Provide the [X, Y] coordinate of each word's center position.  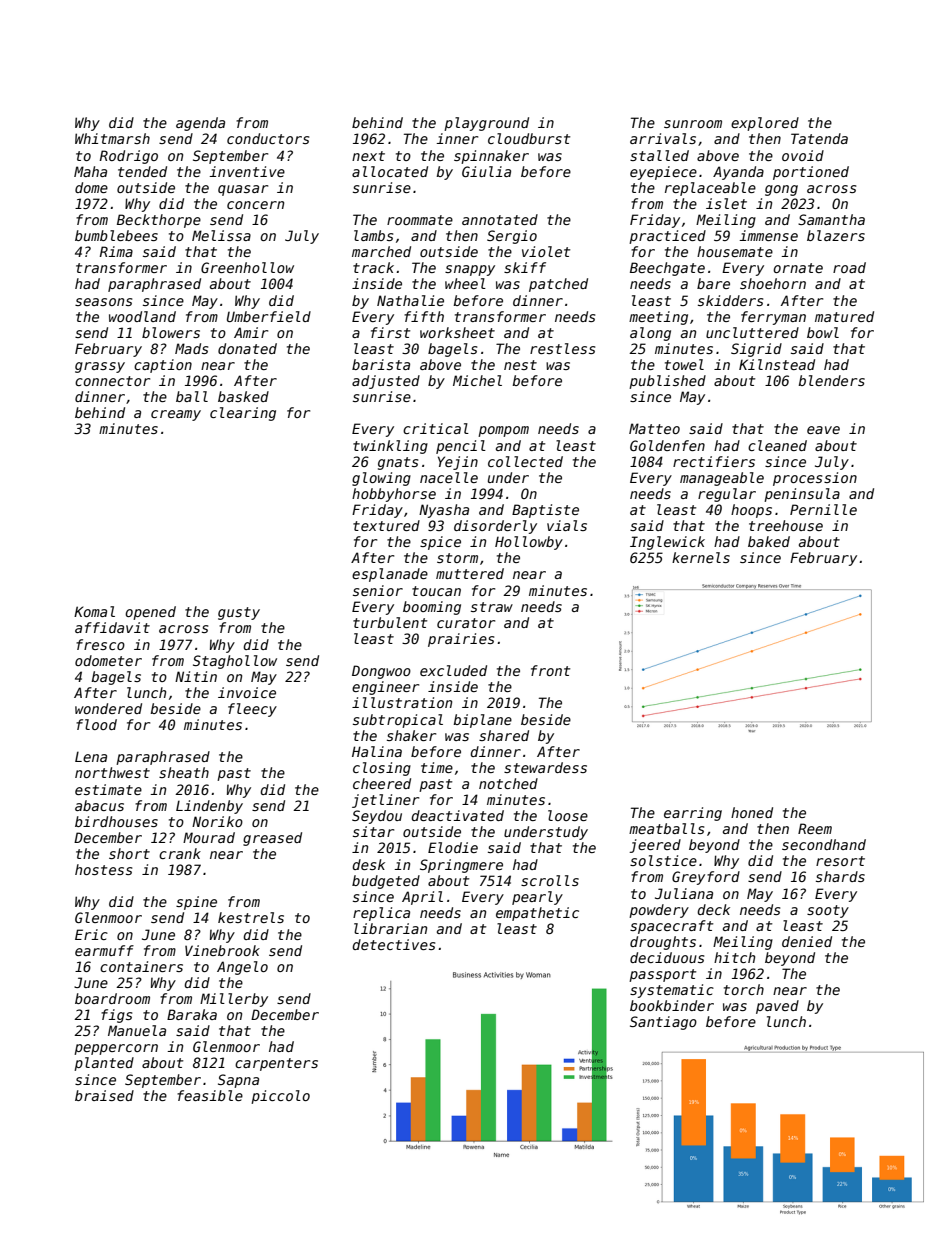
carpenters [276, 1064]
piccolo [280, 1097]
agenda [200, 124]
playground [486, 124]
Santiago [663, 1023]
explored [765, 124]
